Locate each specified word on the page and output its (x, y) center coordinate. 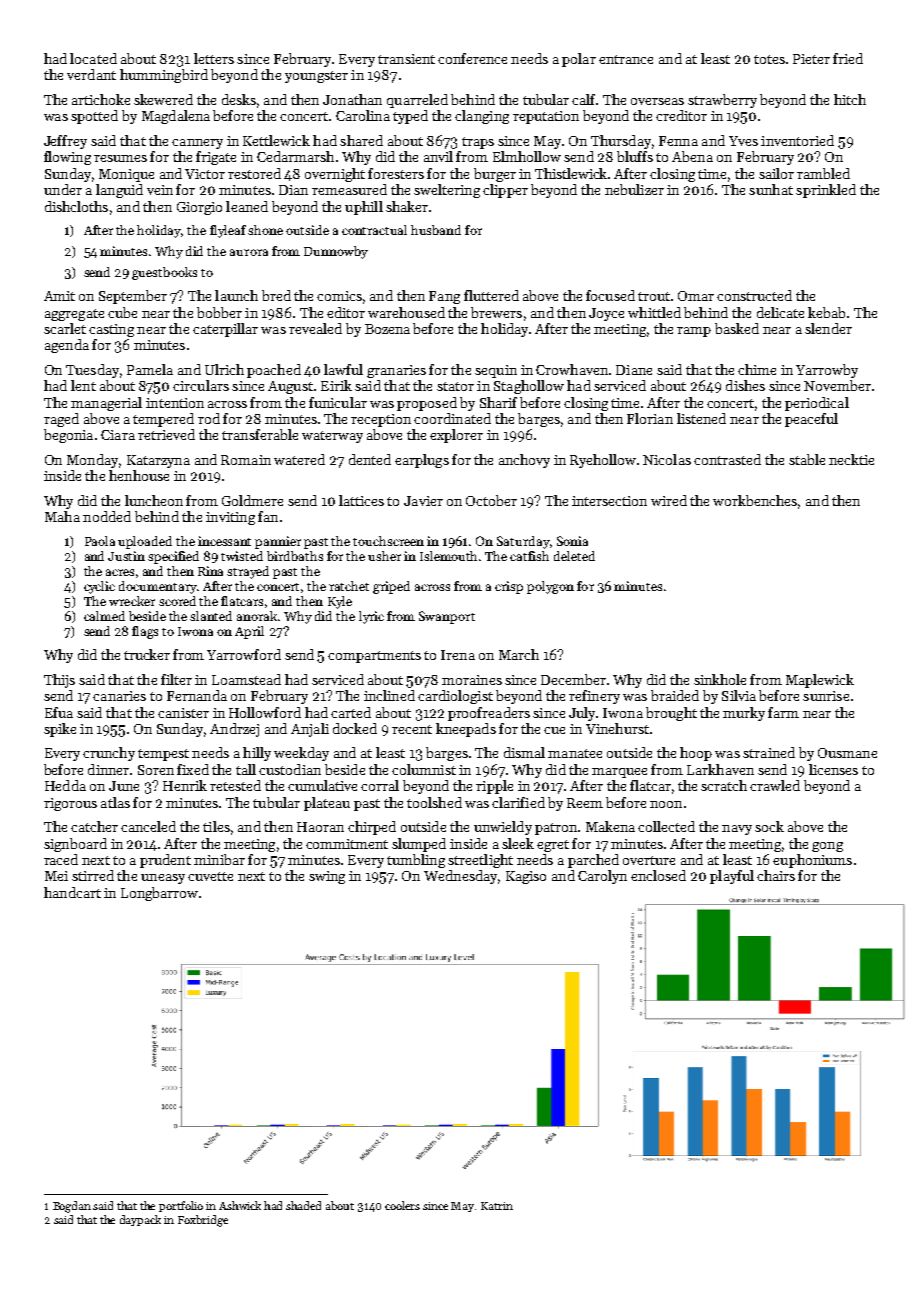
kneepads (466, 730)
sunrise (826, 696)
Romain (246, 460)
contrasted (727, 459)
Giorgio (199, 208)
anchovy (524, 461)
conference (472, 58)
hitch (850, 99)
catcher (94, 826)
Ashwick (240, 1205)
